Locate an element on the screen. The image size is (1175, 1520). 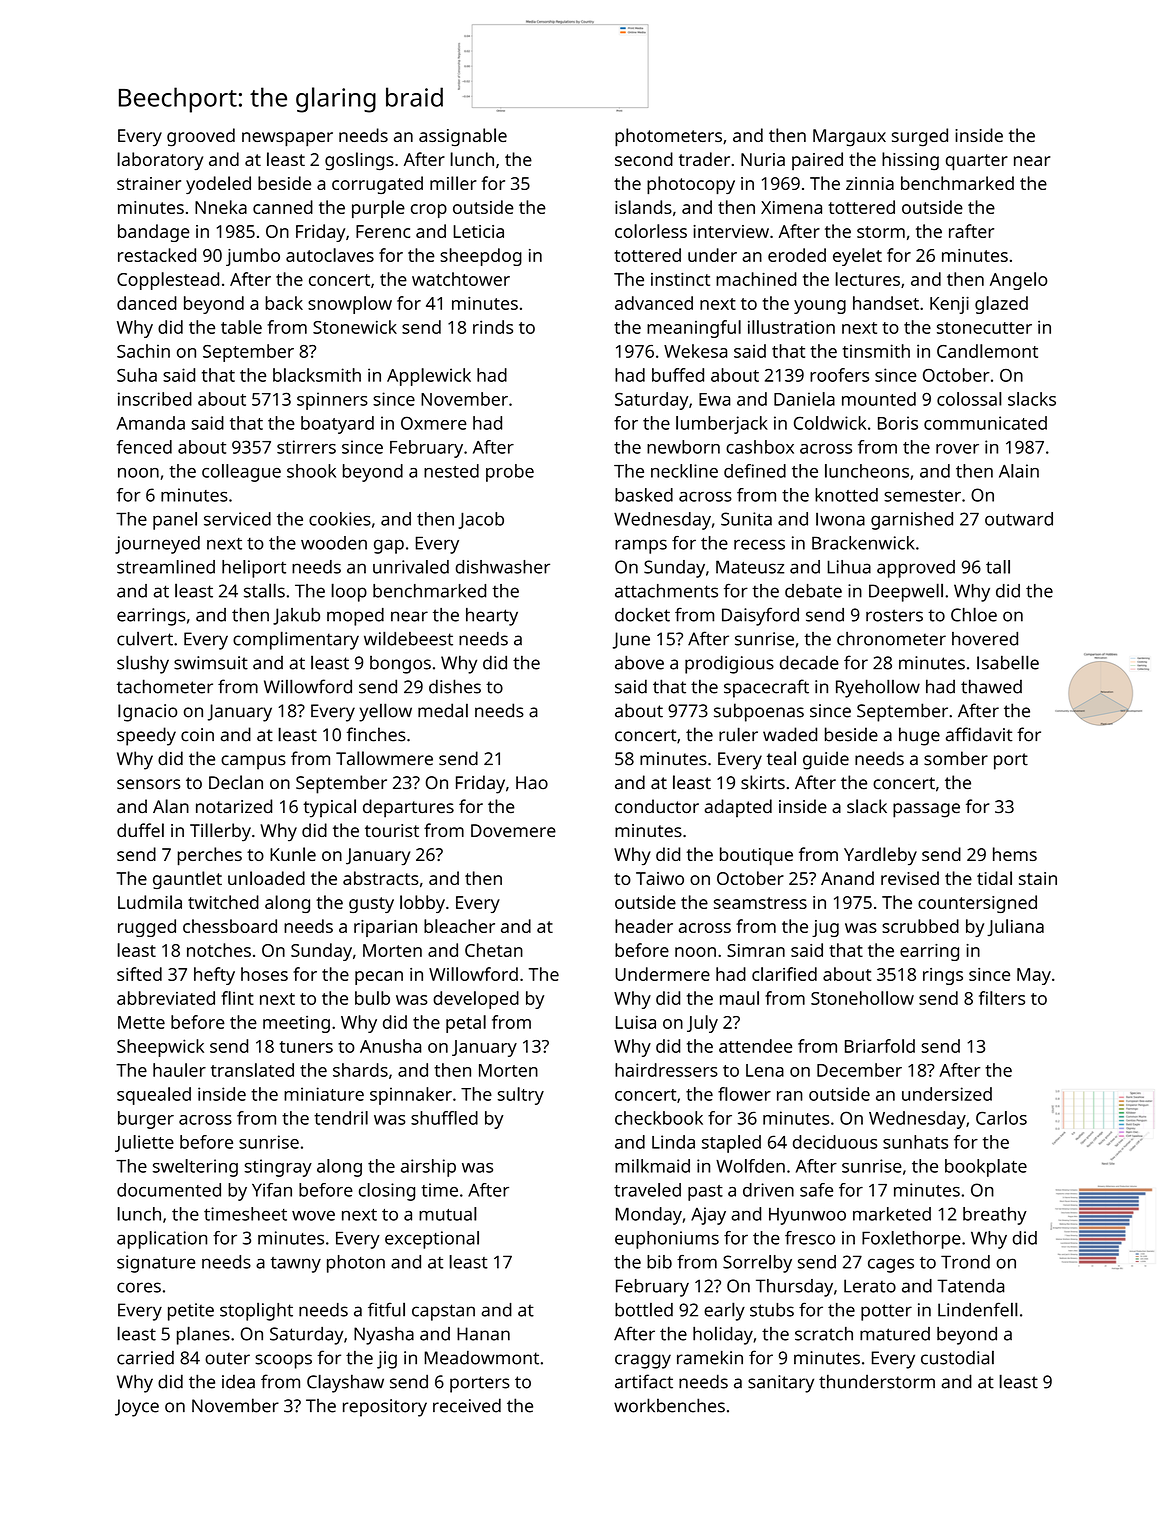
basked is located at coordinates (644, 495).
